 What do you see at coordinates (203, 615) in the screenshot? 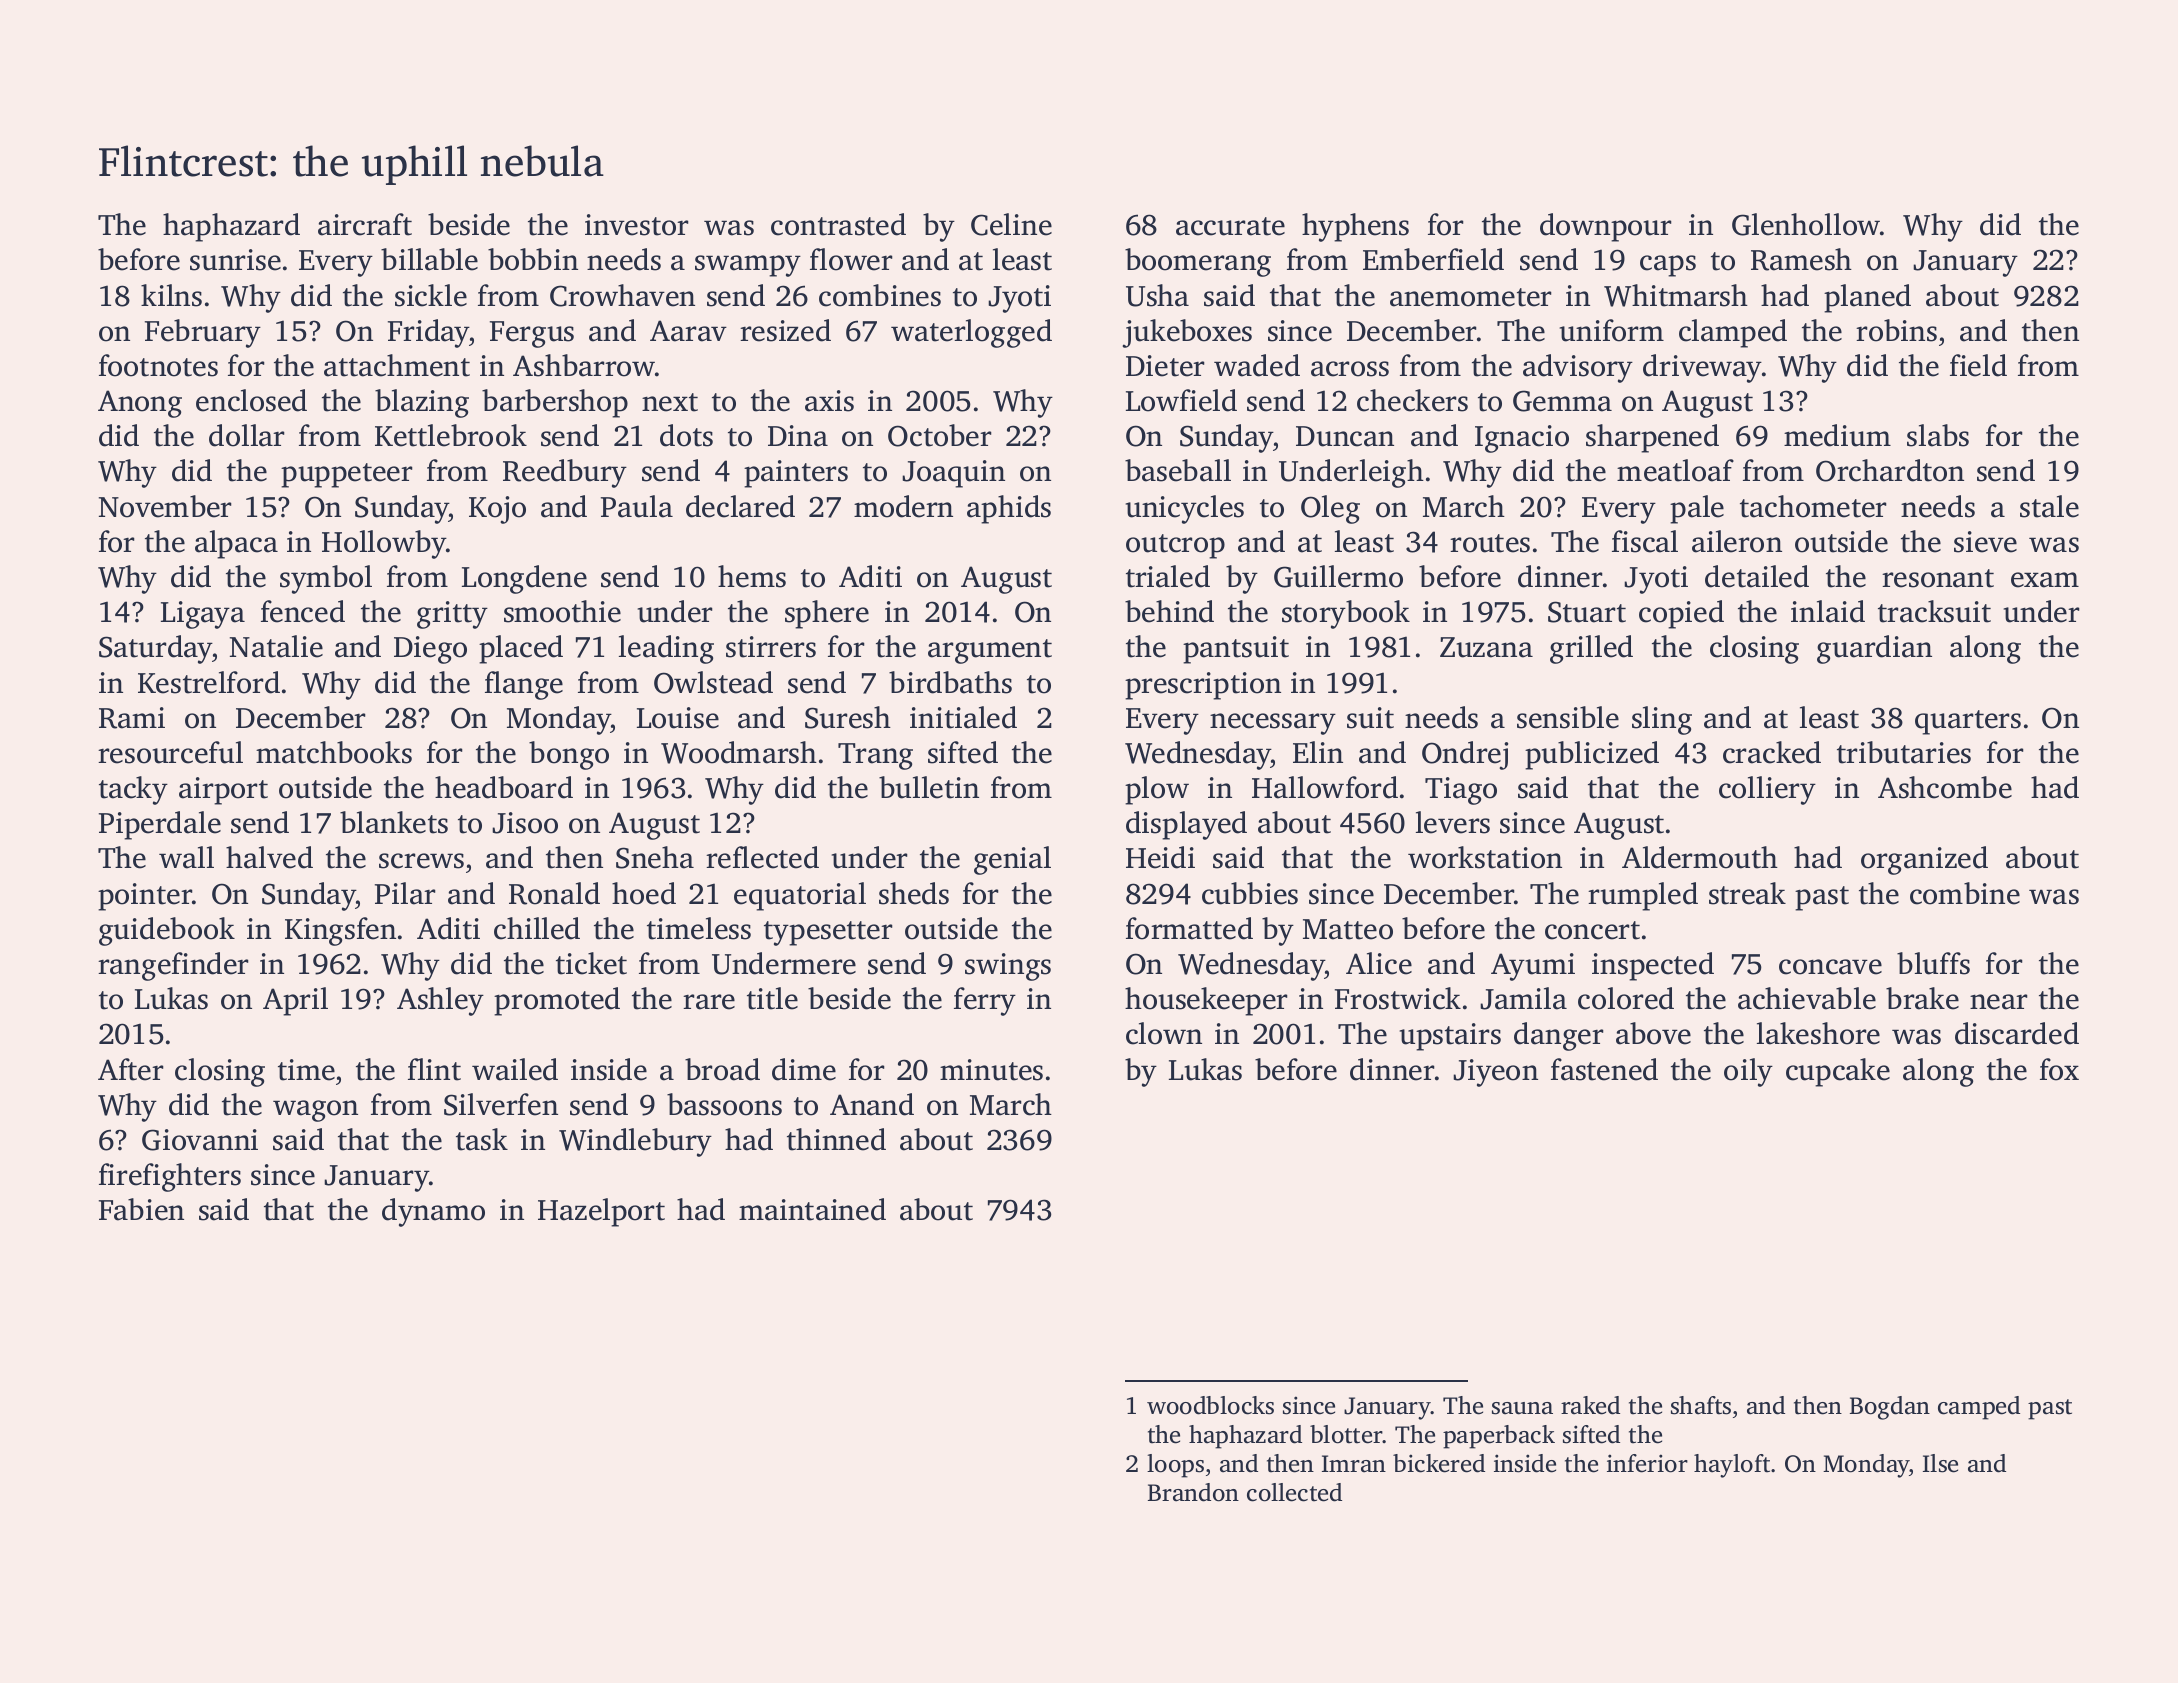
I see `Ligaya` at bounding box center [203, 615].
